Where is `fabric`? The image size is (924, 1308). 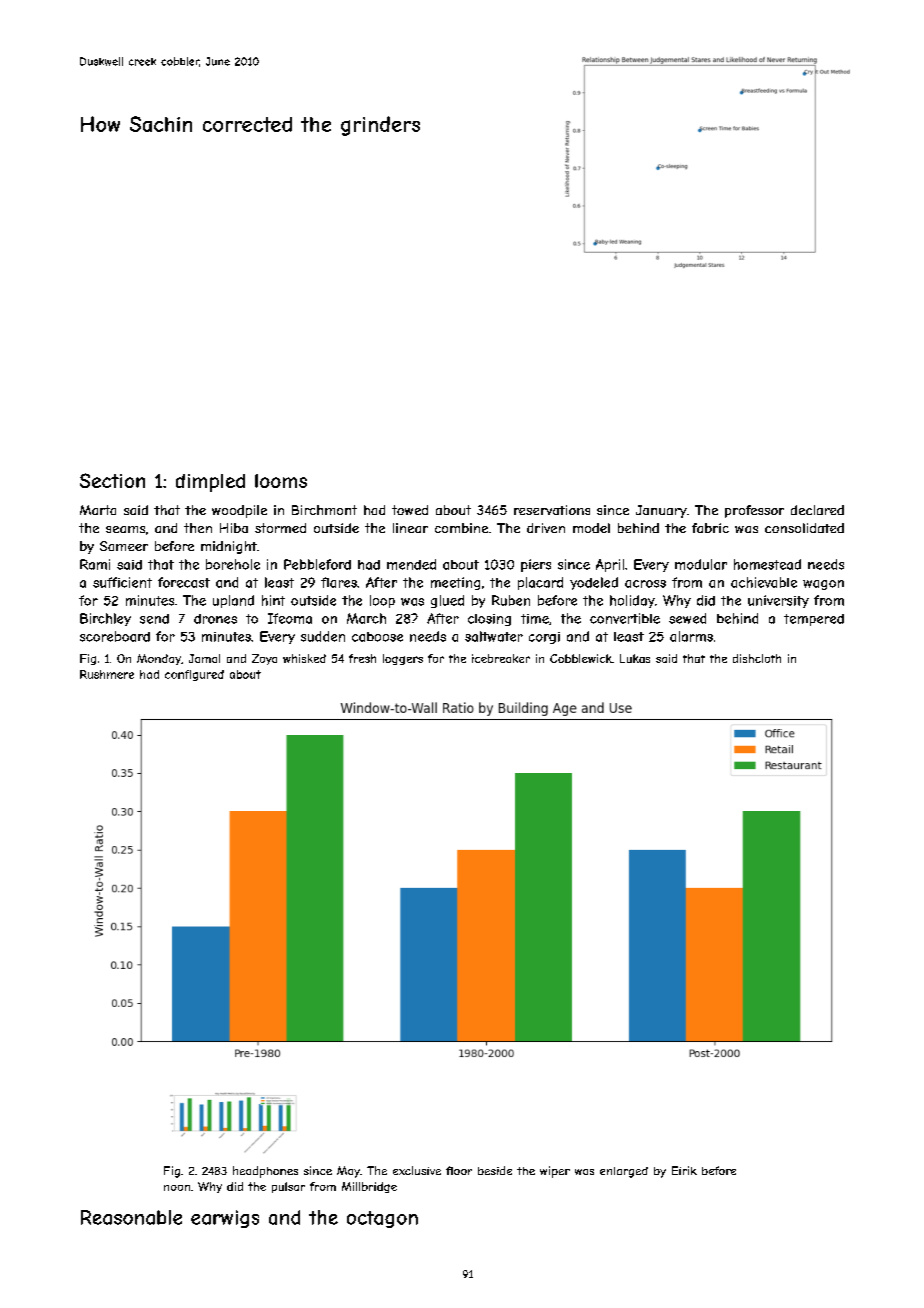
fabric is located at coordinates (710, 528).
